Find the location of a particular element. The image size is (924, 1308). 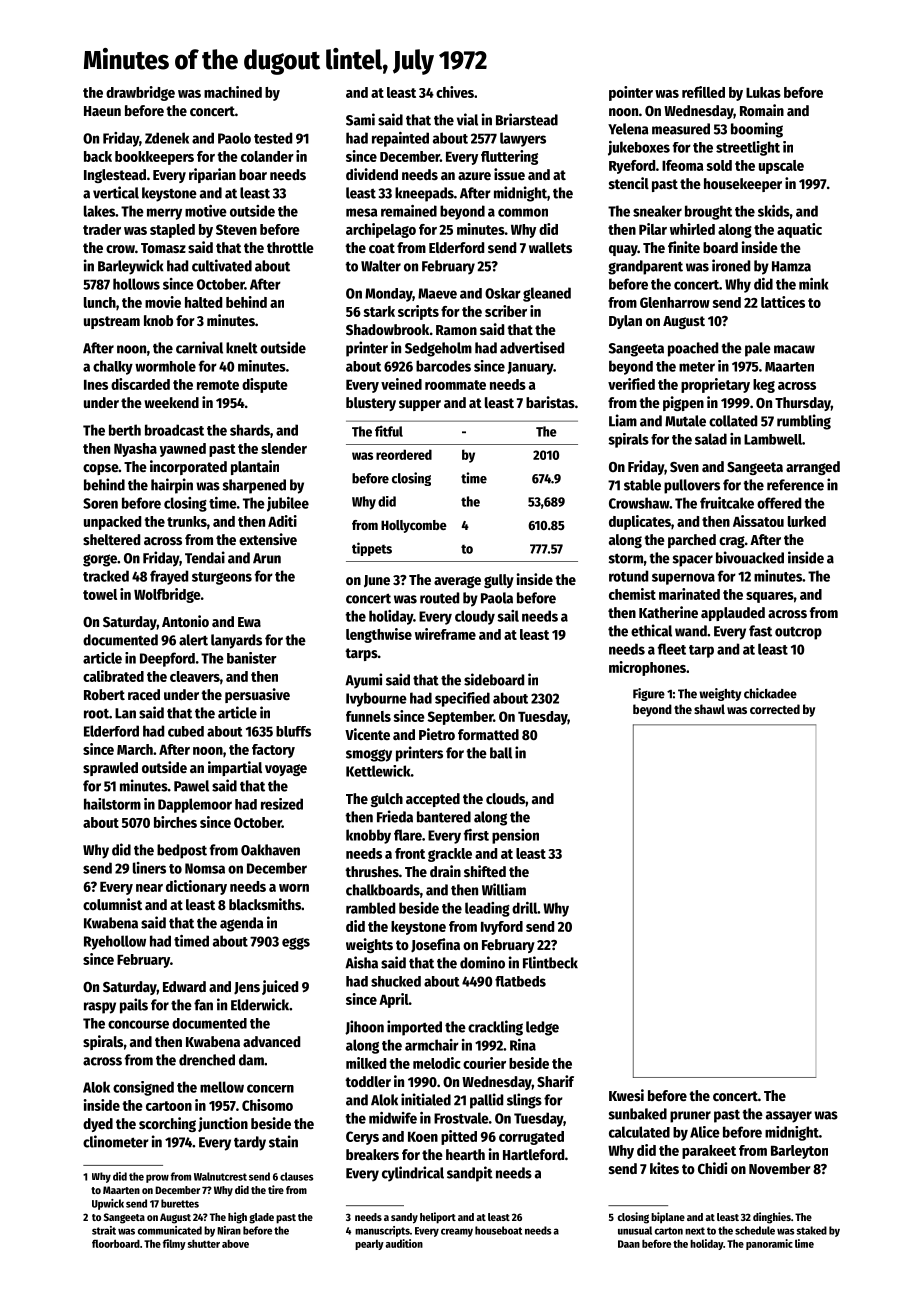

drawbridge is located at coordinates (140, 93).
